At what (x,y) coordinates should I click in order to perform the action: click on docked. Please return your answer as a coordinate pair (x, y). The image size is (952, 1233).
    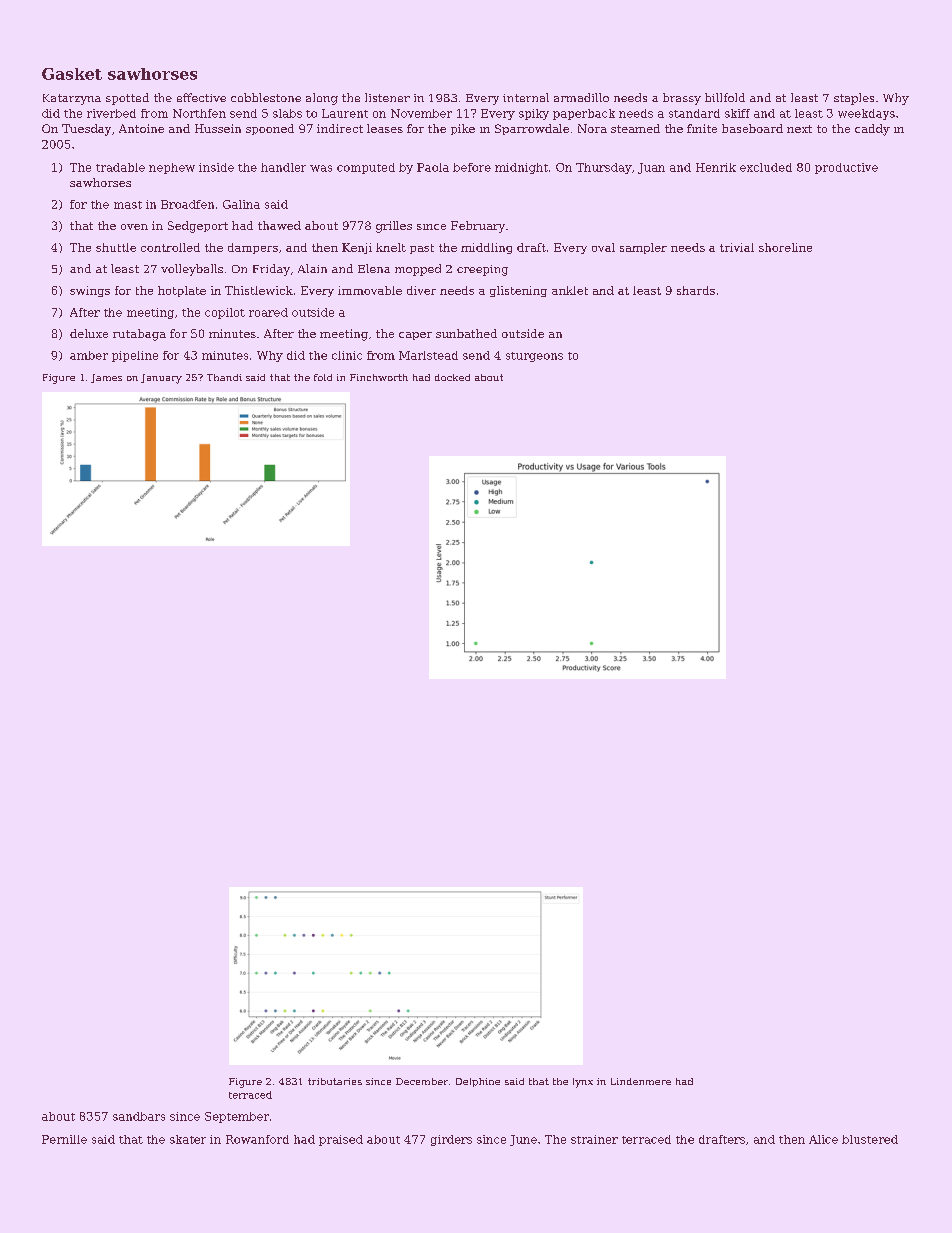
    Looking at the image, I should click on (452, 377).
